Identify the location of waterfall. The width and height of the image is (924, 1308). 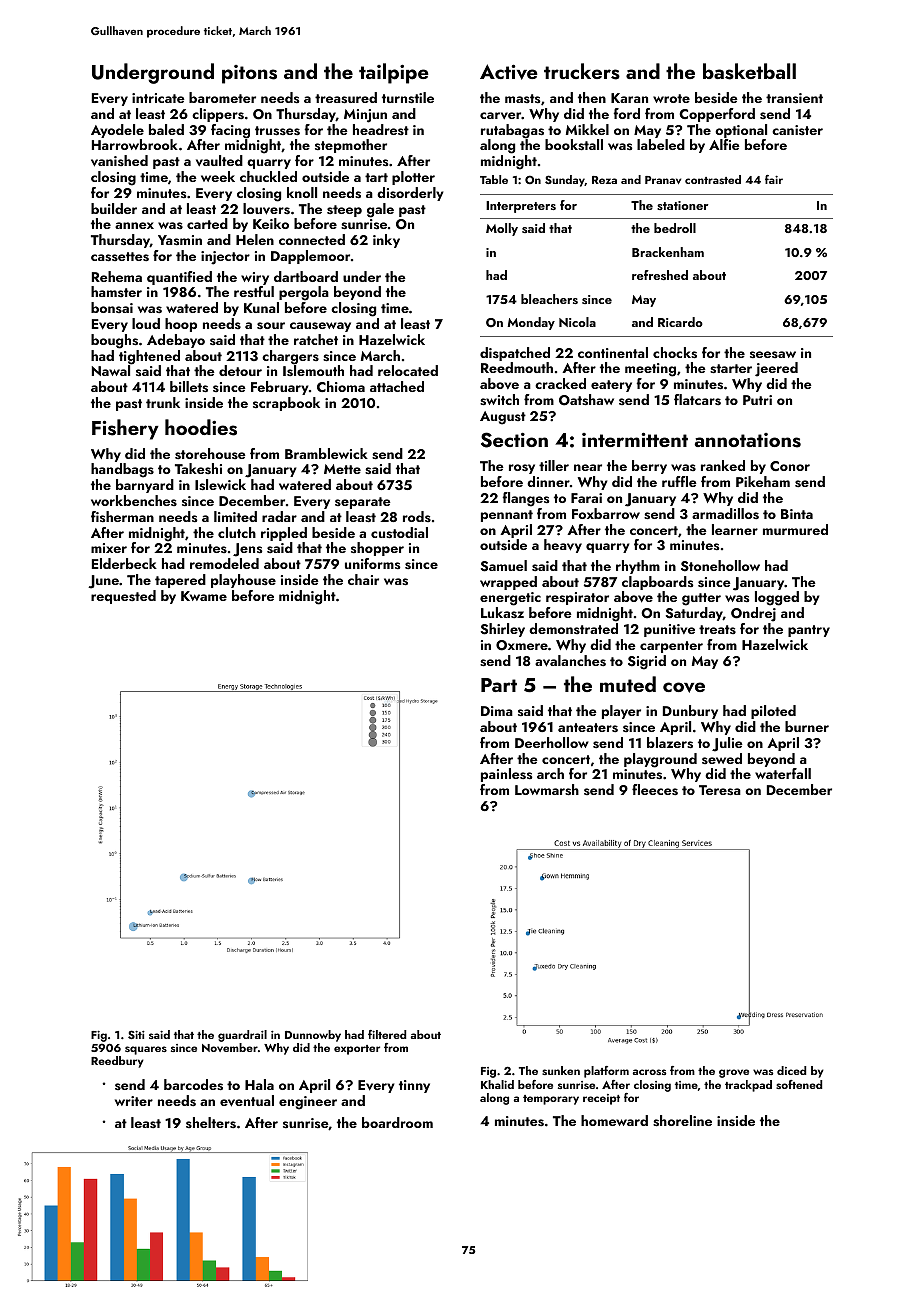
(783, 773).
